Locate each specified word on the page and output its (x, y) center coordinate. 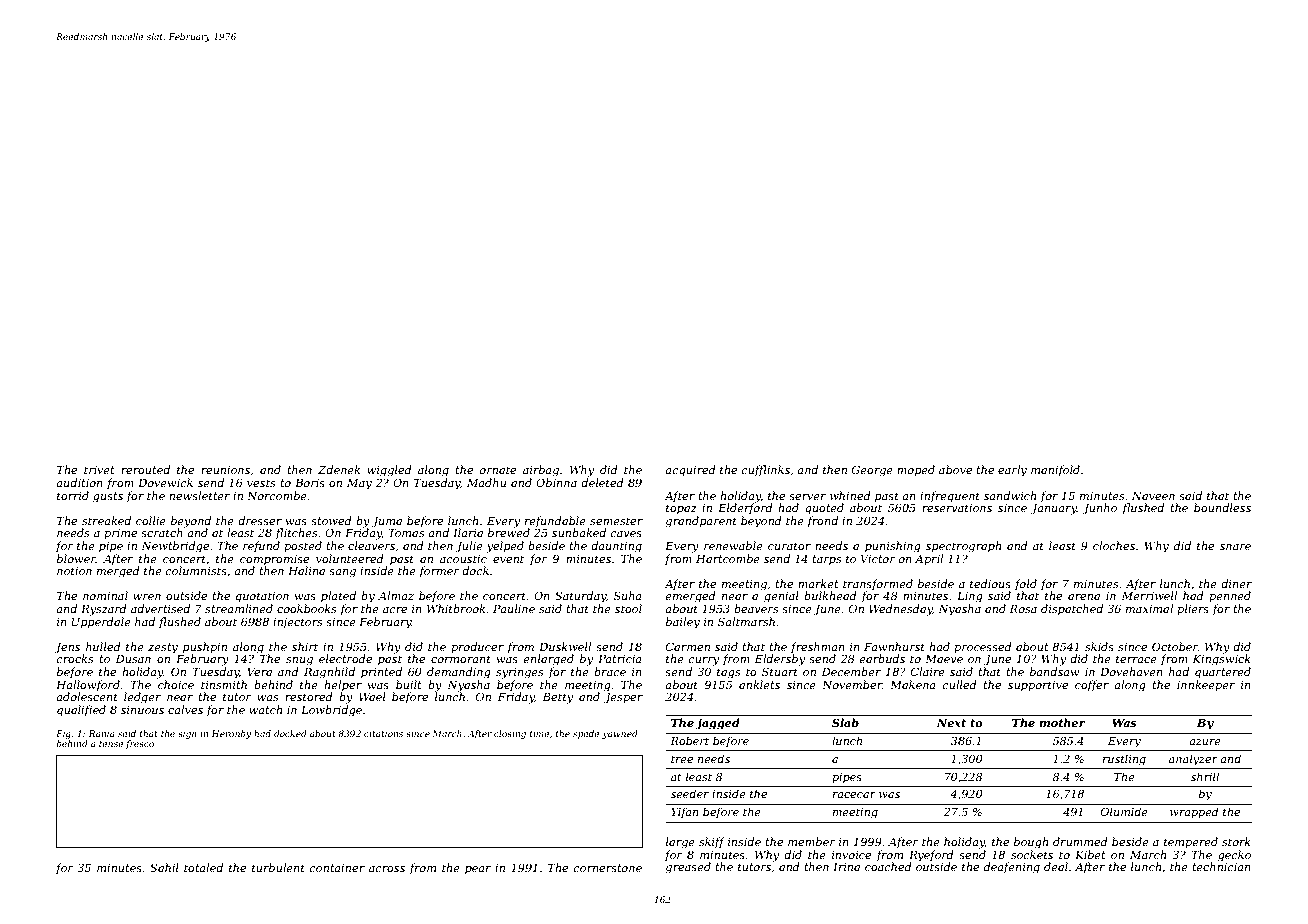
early (1012, 471)
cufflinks (766, 470)
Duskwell (565, 646)
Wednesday (901, 610)
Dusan (133, 659)
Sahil (164, 867)
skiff (712, 842)
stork (1236, 841)
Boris (310, 483)
